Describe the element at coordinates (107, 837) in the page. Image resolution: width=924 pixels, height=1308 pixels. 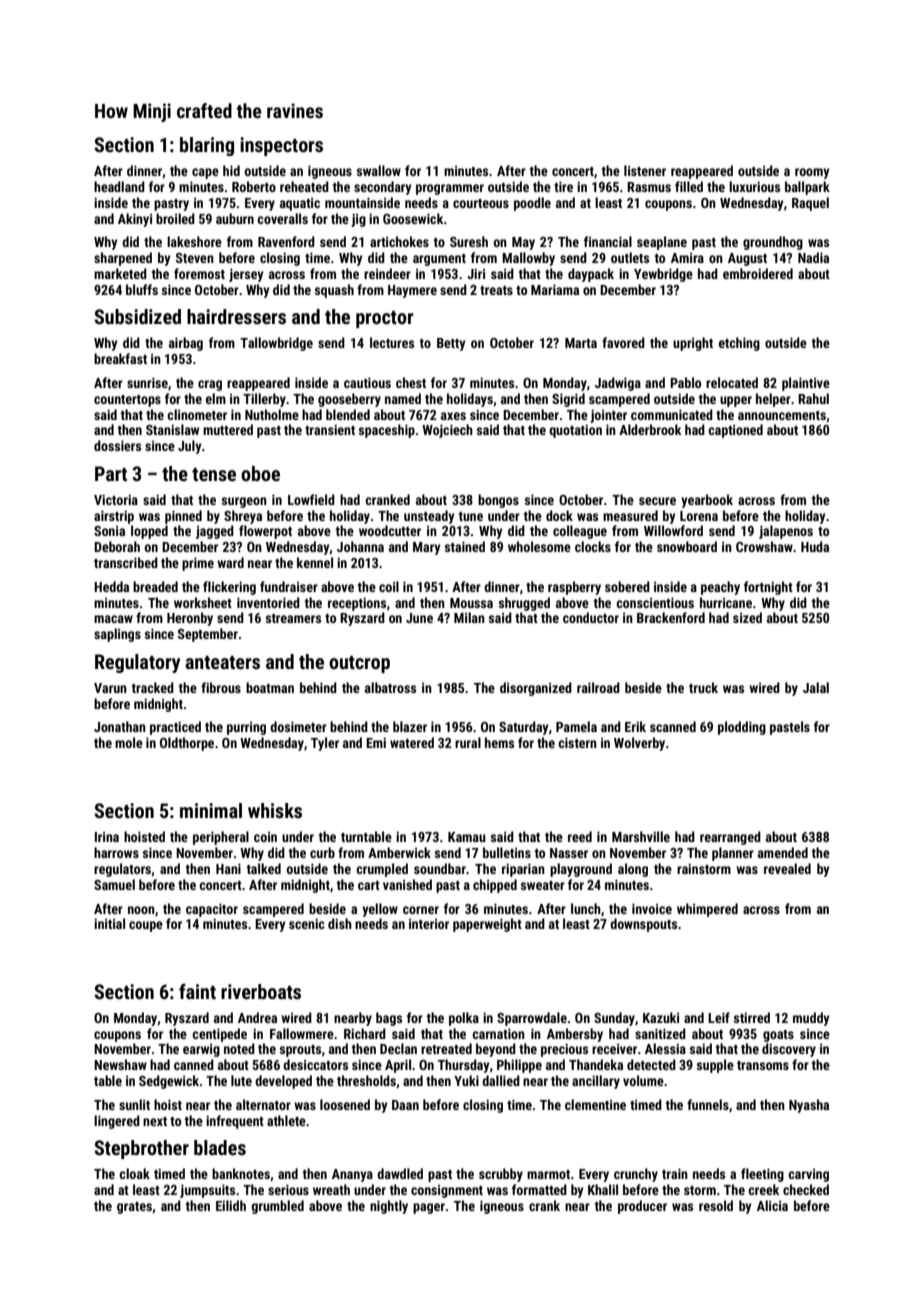
I see `Irina` at that location.
